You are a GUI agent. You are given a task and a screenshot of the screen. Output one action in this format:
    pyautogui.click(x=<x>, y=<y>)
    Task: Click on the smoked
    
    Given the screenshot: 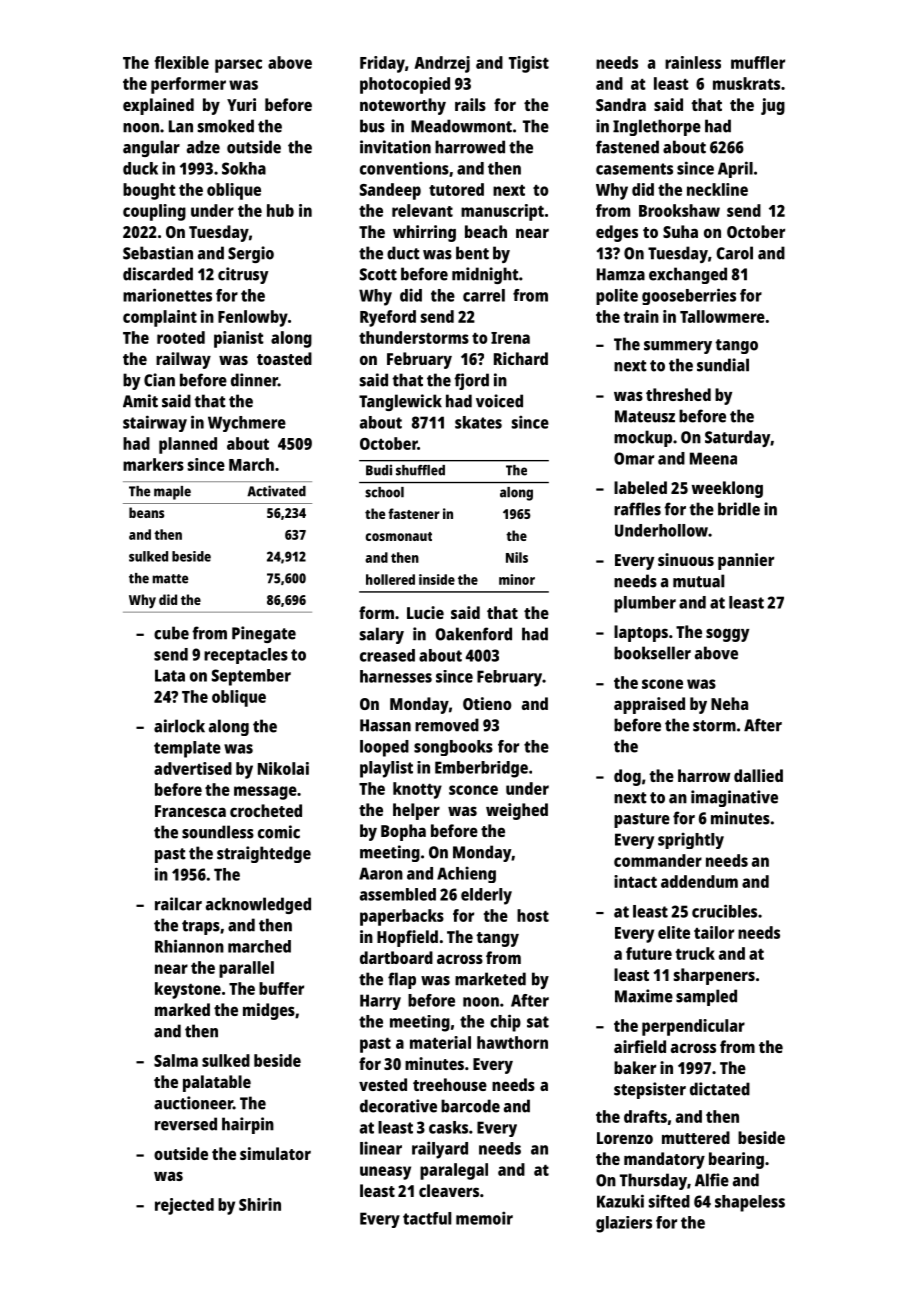 What is the action you would take?
    pyautogui.click(x=226, y=126)
